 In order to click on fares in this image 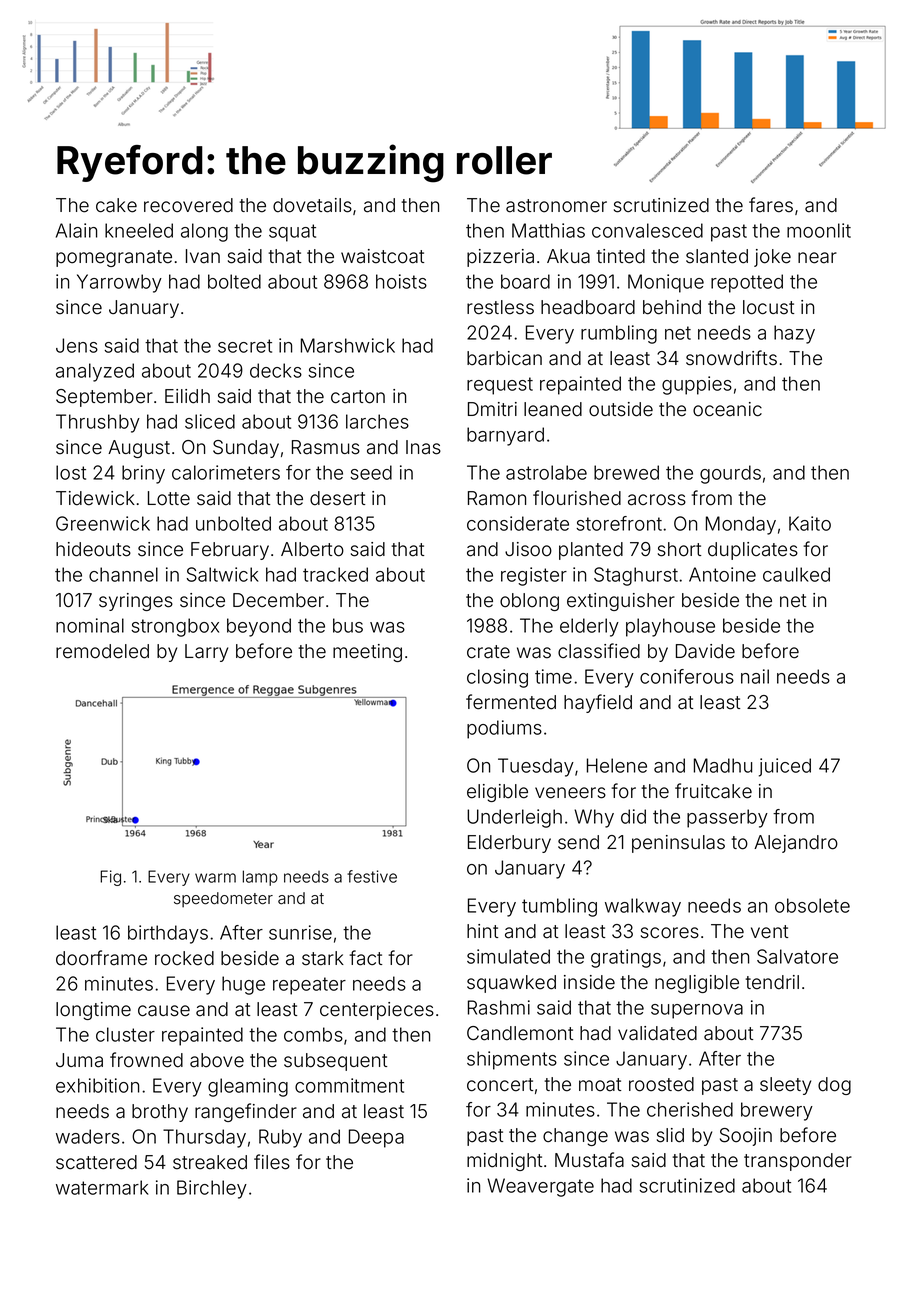, I will do `click(771, 205)`.
